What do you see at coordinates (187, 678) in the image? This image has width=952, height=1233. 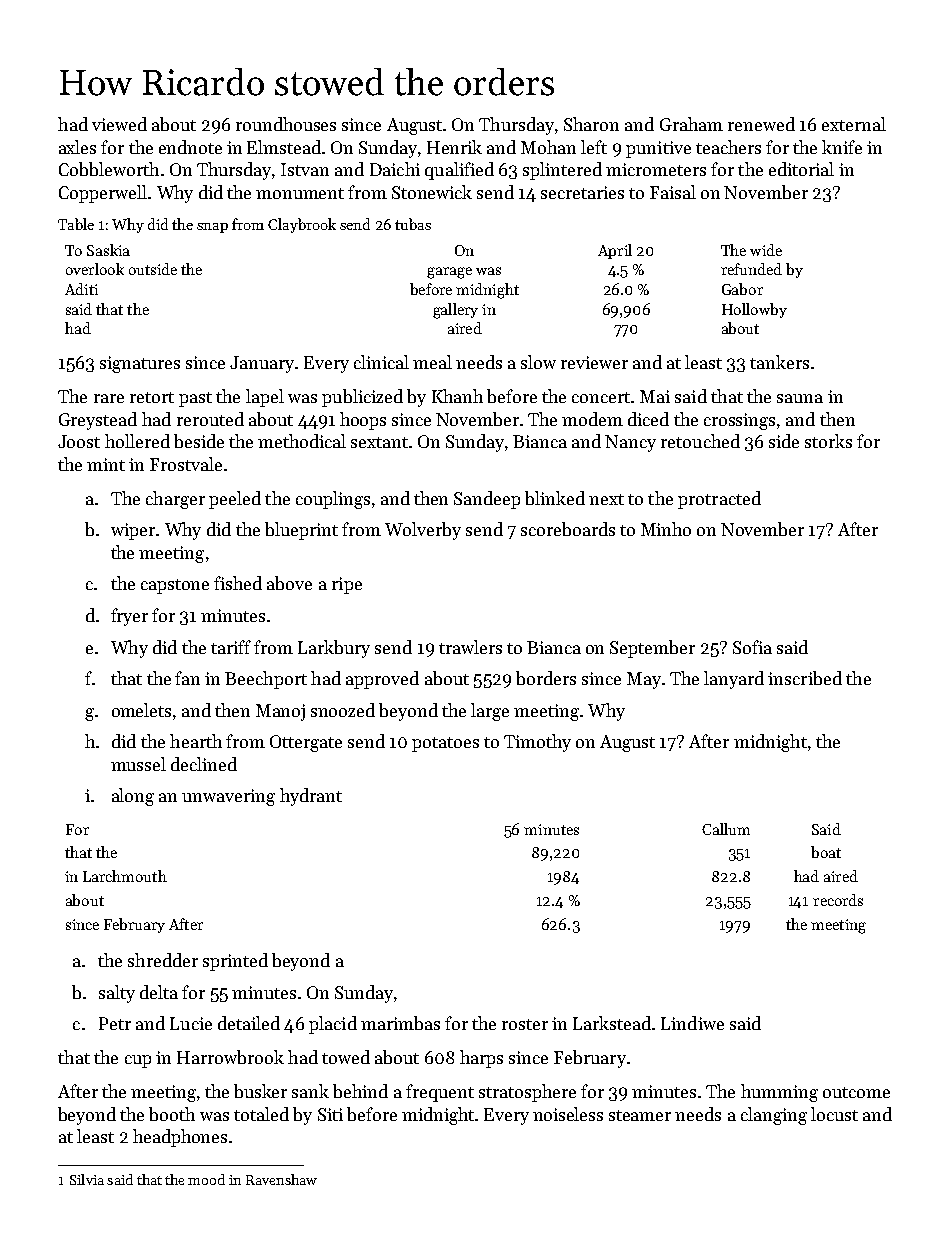 I see `fan` at bounding box center [187, 678].
